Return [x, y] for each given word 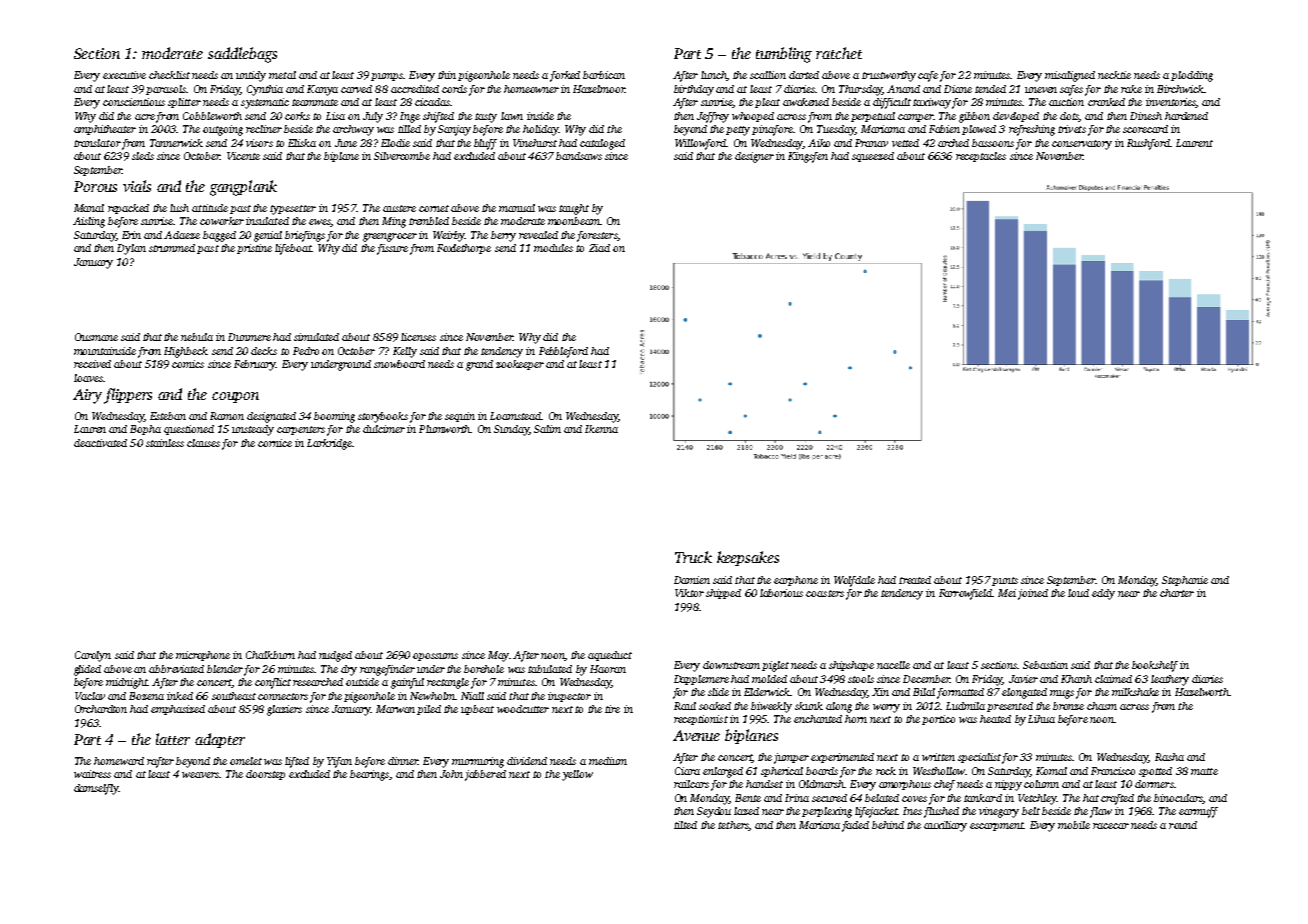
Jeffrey [713, 117]
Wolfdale [854, 581]
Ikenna [601, 429]
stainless [165, 443]
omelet [246, 761]
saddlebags [242, 55]
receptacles [981, 157]
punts [1005, 581]
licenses [418, 337]
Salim [547, 429]
